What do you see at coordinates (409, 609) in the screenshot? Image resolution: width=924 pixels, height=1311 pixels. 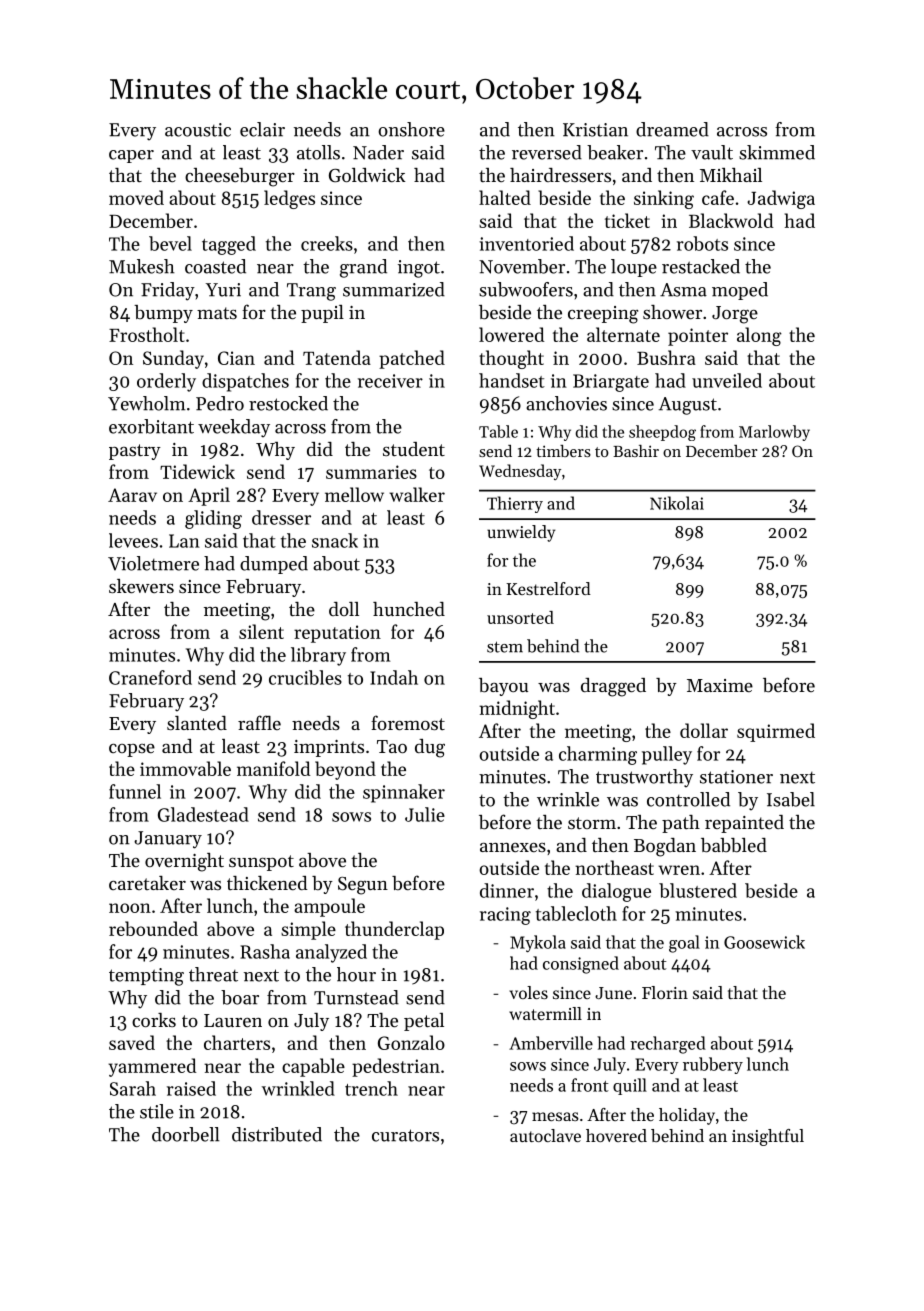 I see `hunched` at bounding box center [409, 609].
